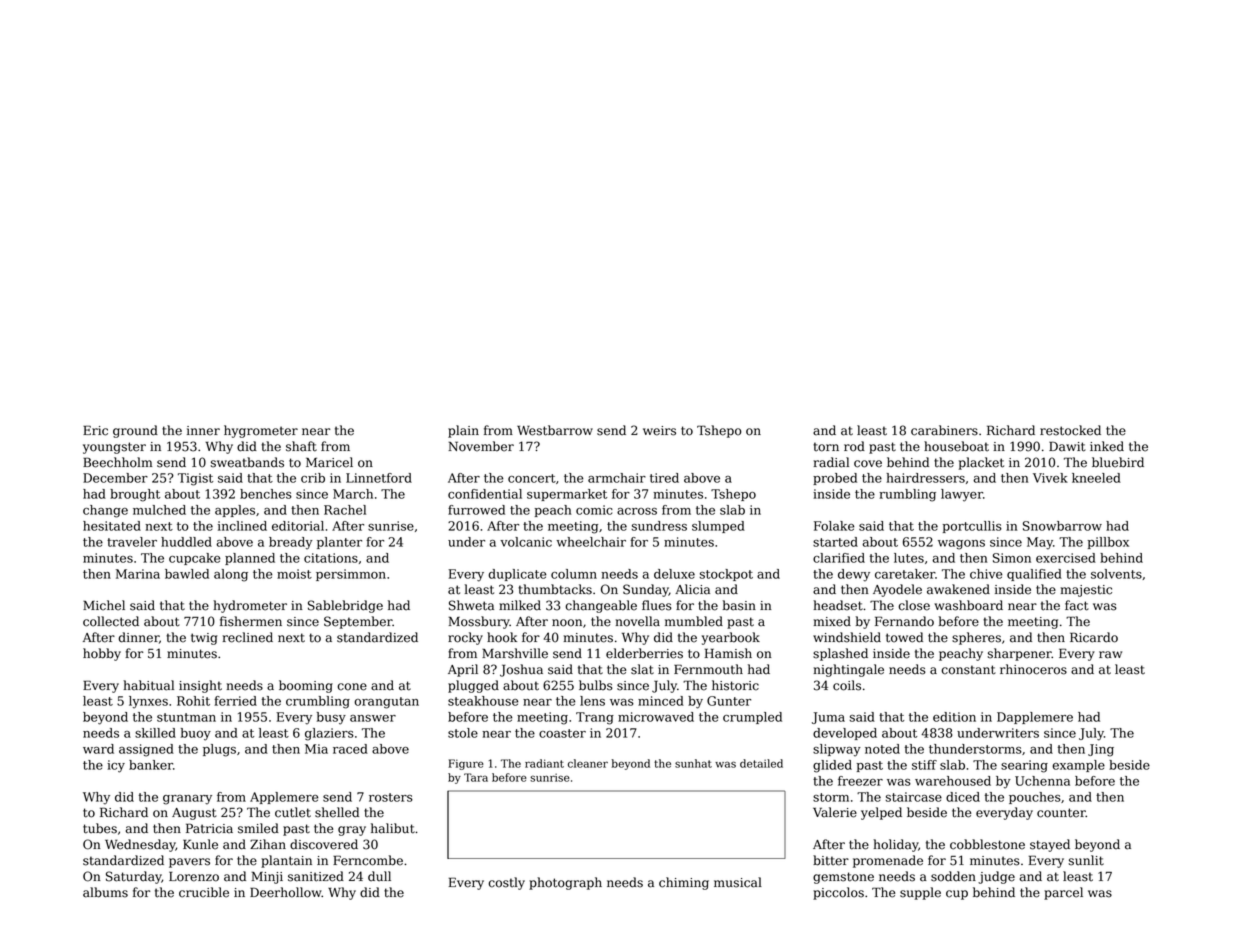 This screenshot has width=1233, height=952. Describe the element at coordinates (617, 478) in the screenshot. I see `armchair` at that location.
